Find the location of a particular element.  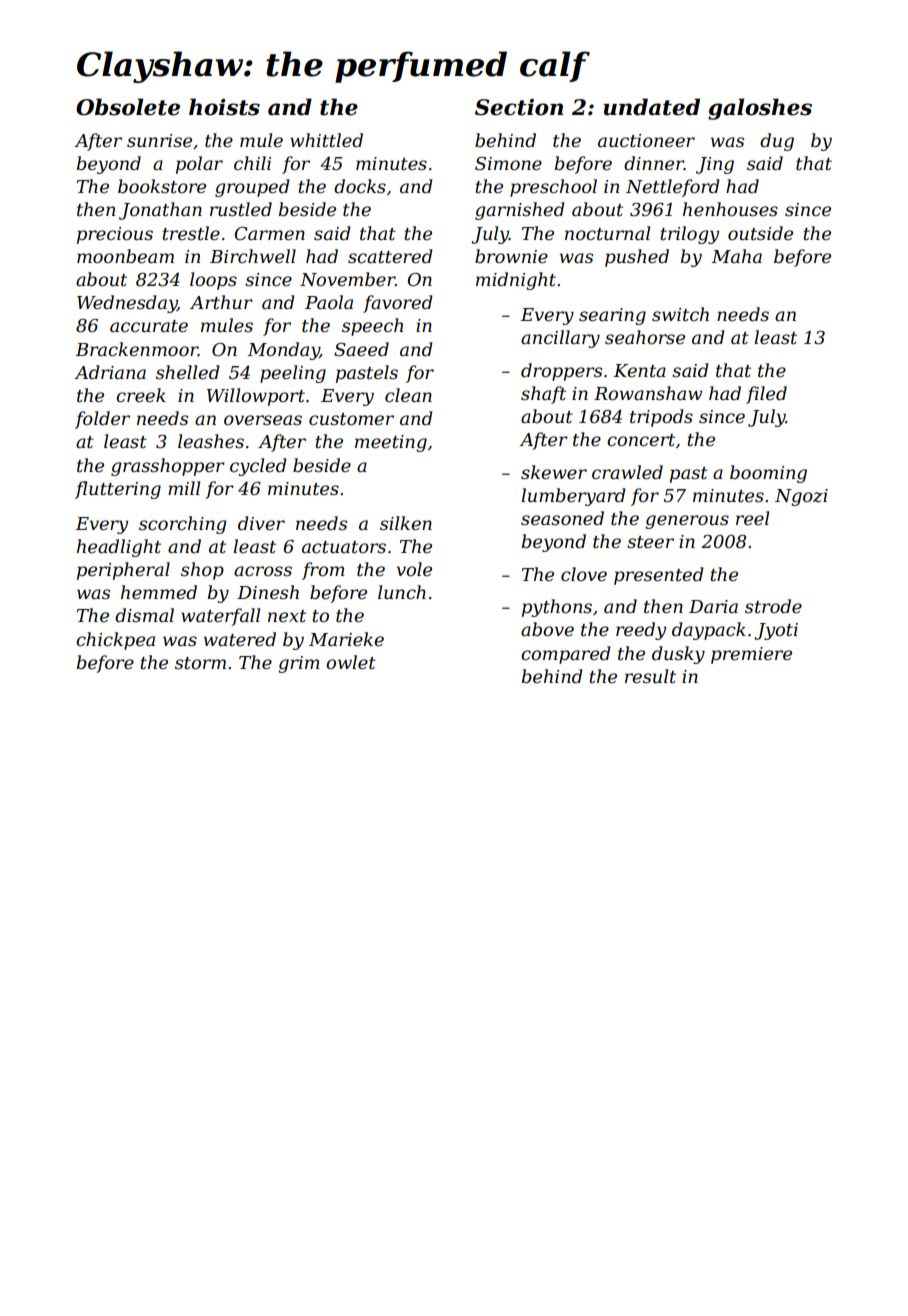

brownie is located at coordinates (511, 256).
